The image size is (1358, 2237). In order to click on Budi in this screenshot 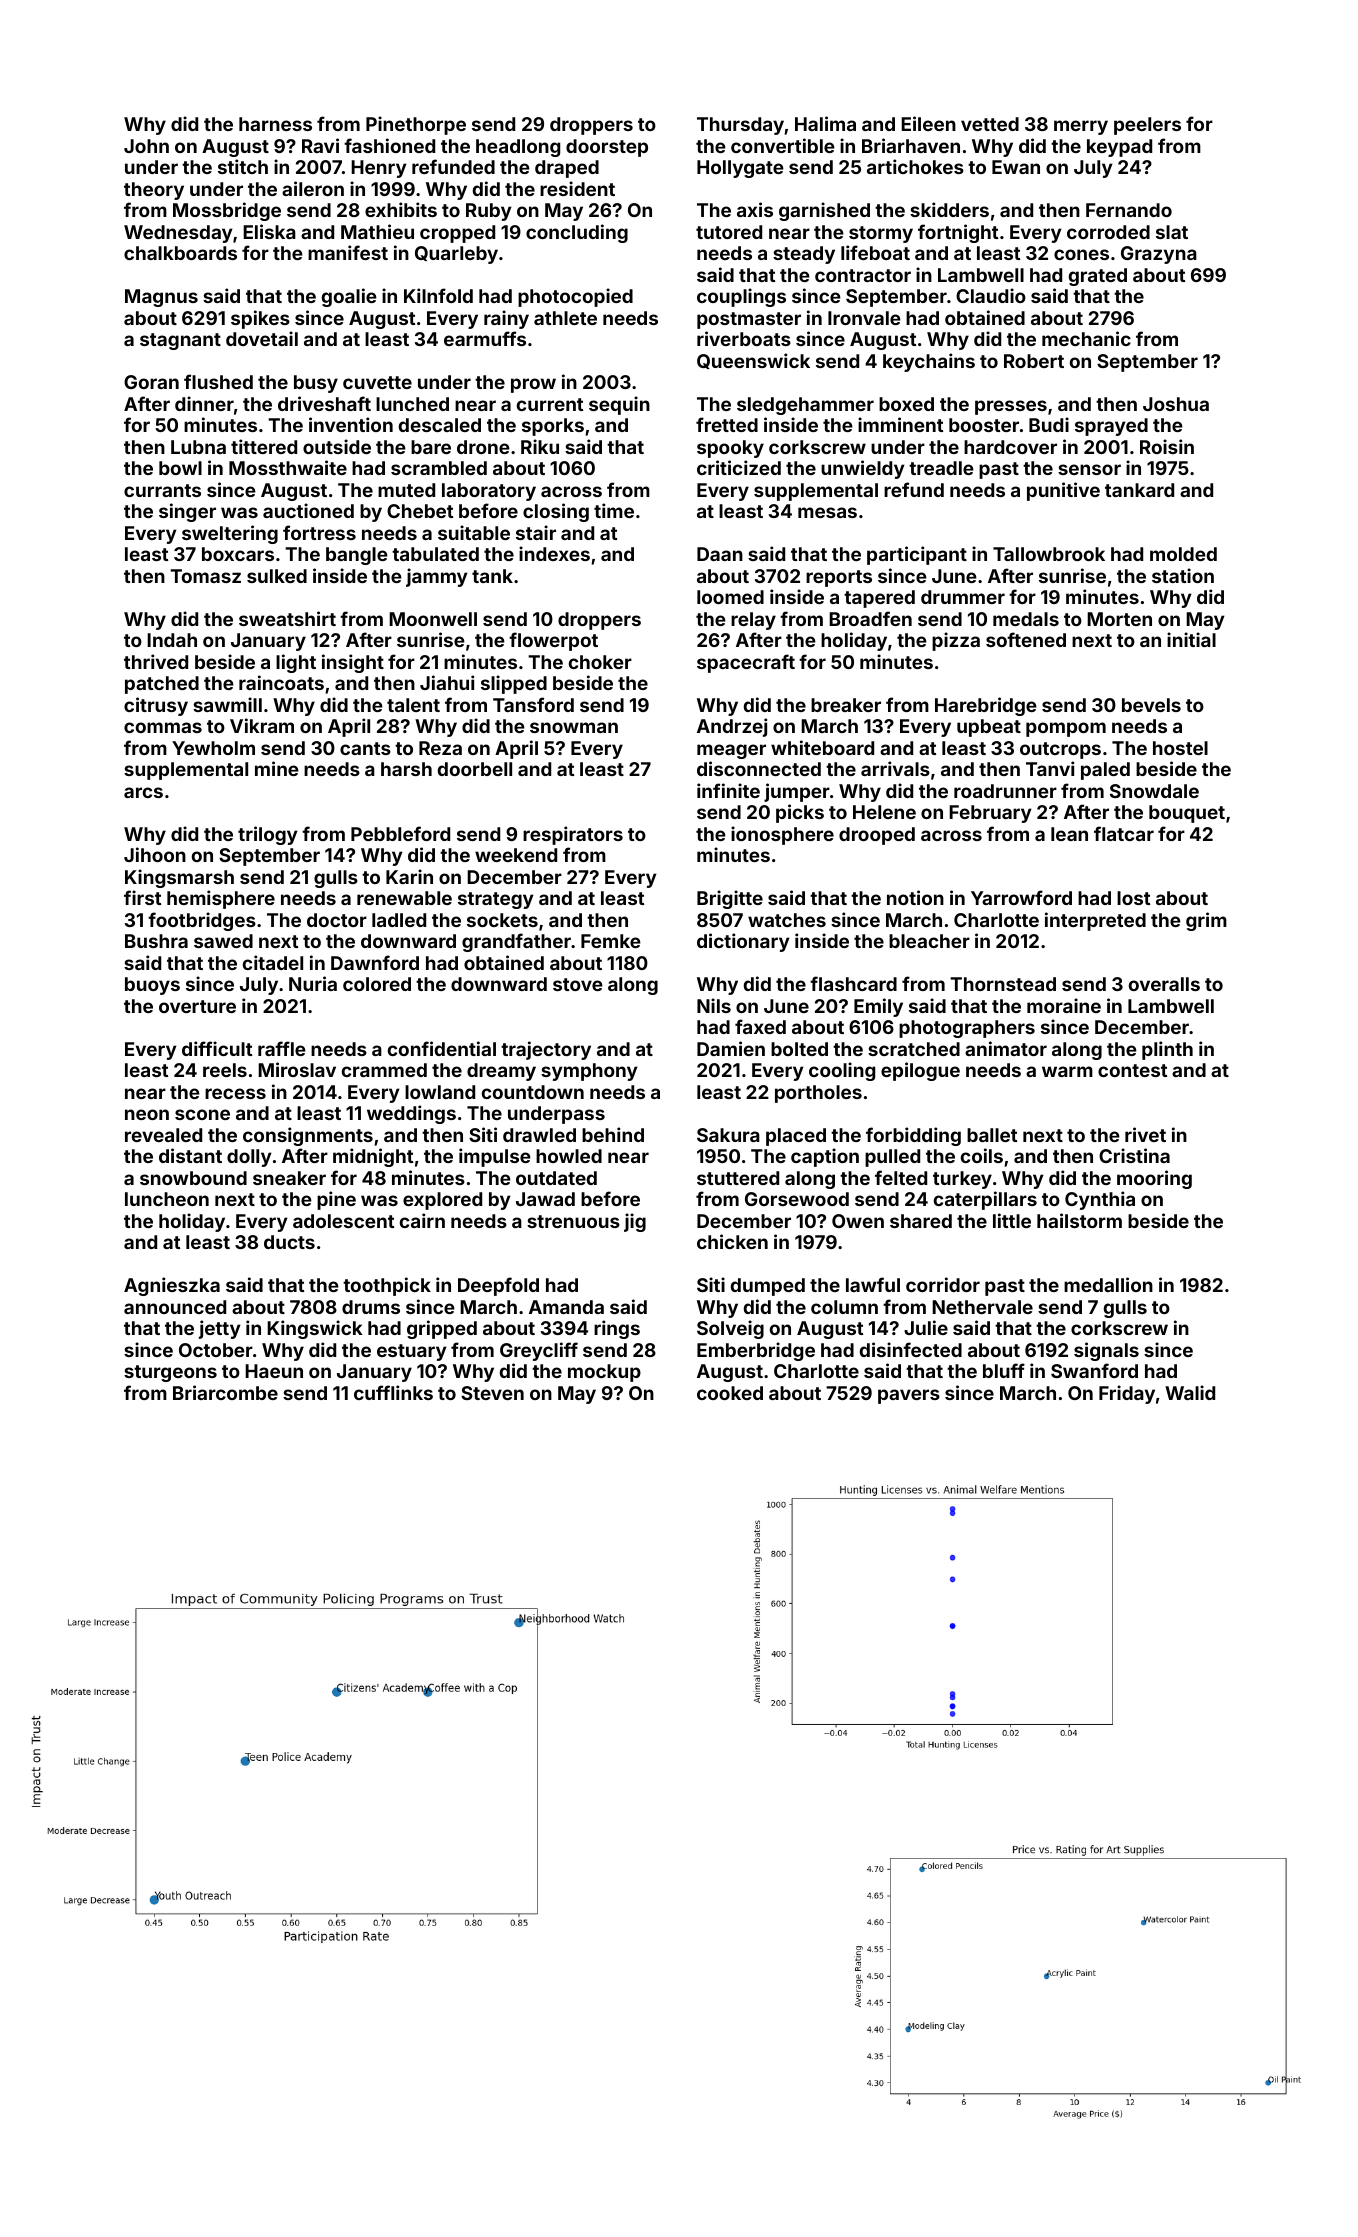, I will do `click(1049, 424)`.
